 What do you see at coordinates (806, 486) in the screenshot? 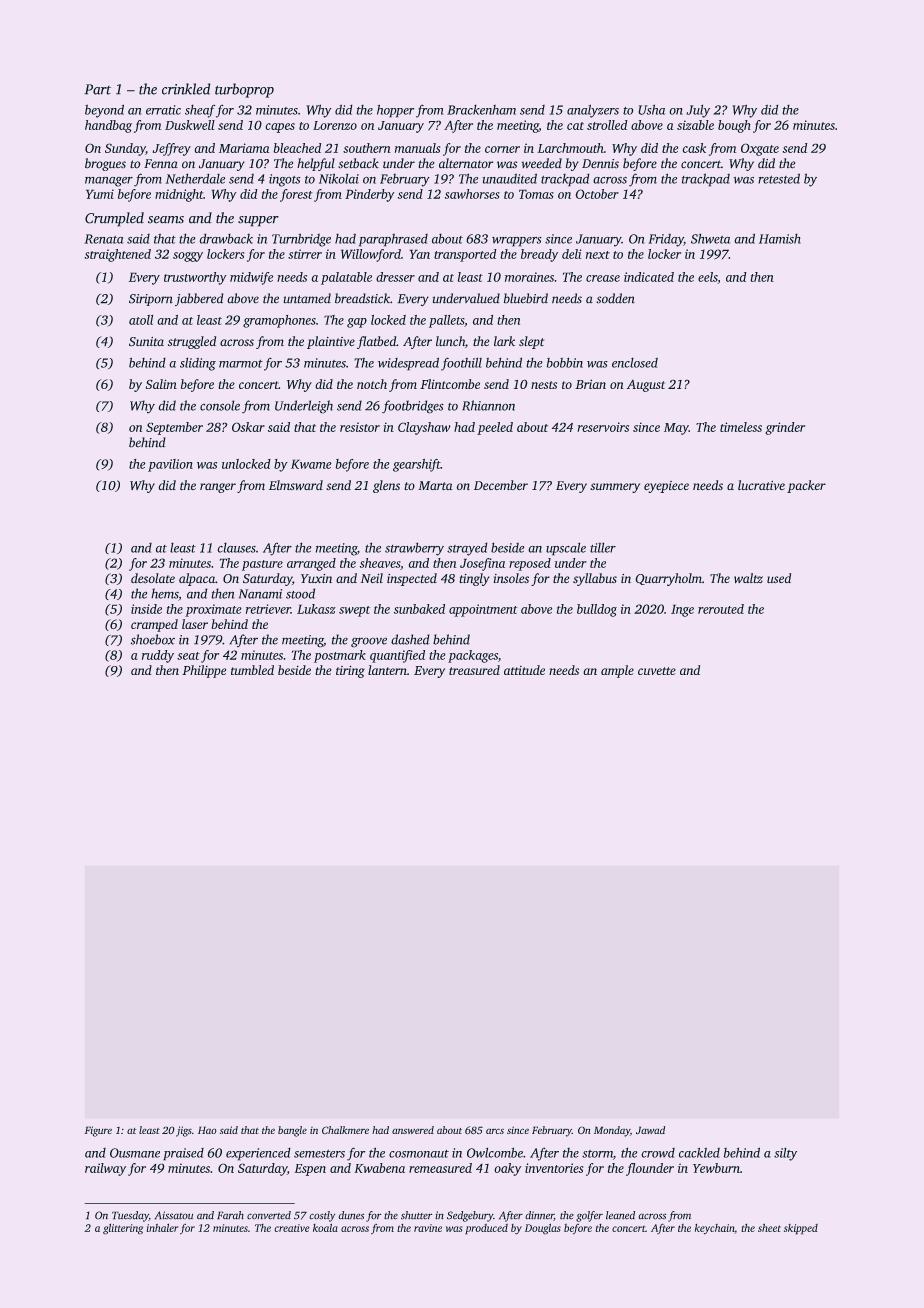
I see `packer` at bounding box center [806, 486].
